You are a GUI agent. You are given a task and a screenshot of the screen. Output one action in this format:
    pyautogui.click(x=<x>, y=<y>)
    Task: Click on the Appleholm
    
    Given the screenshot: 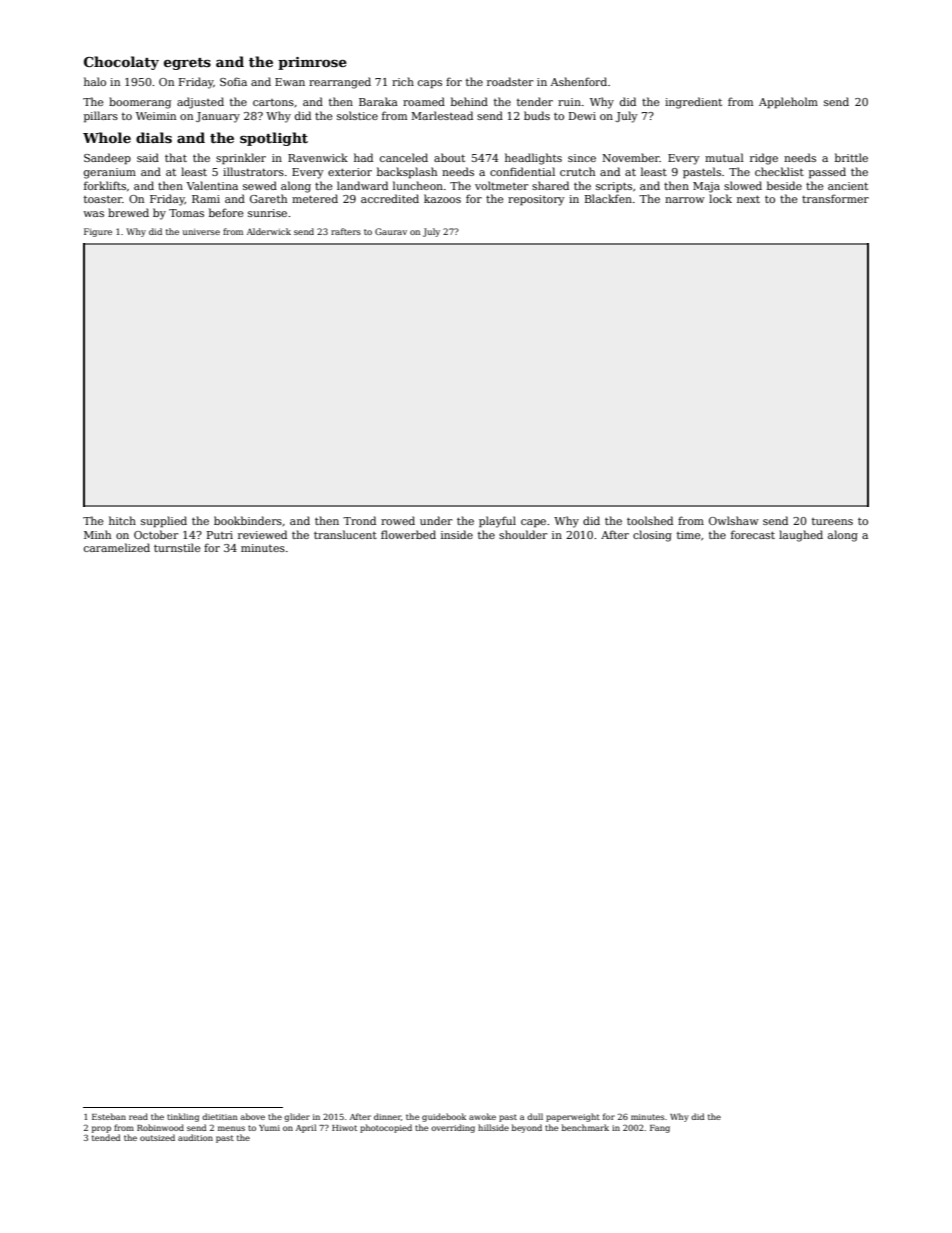 What is the action you would take?
    pyautogui.click(x=788, y=103)
